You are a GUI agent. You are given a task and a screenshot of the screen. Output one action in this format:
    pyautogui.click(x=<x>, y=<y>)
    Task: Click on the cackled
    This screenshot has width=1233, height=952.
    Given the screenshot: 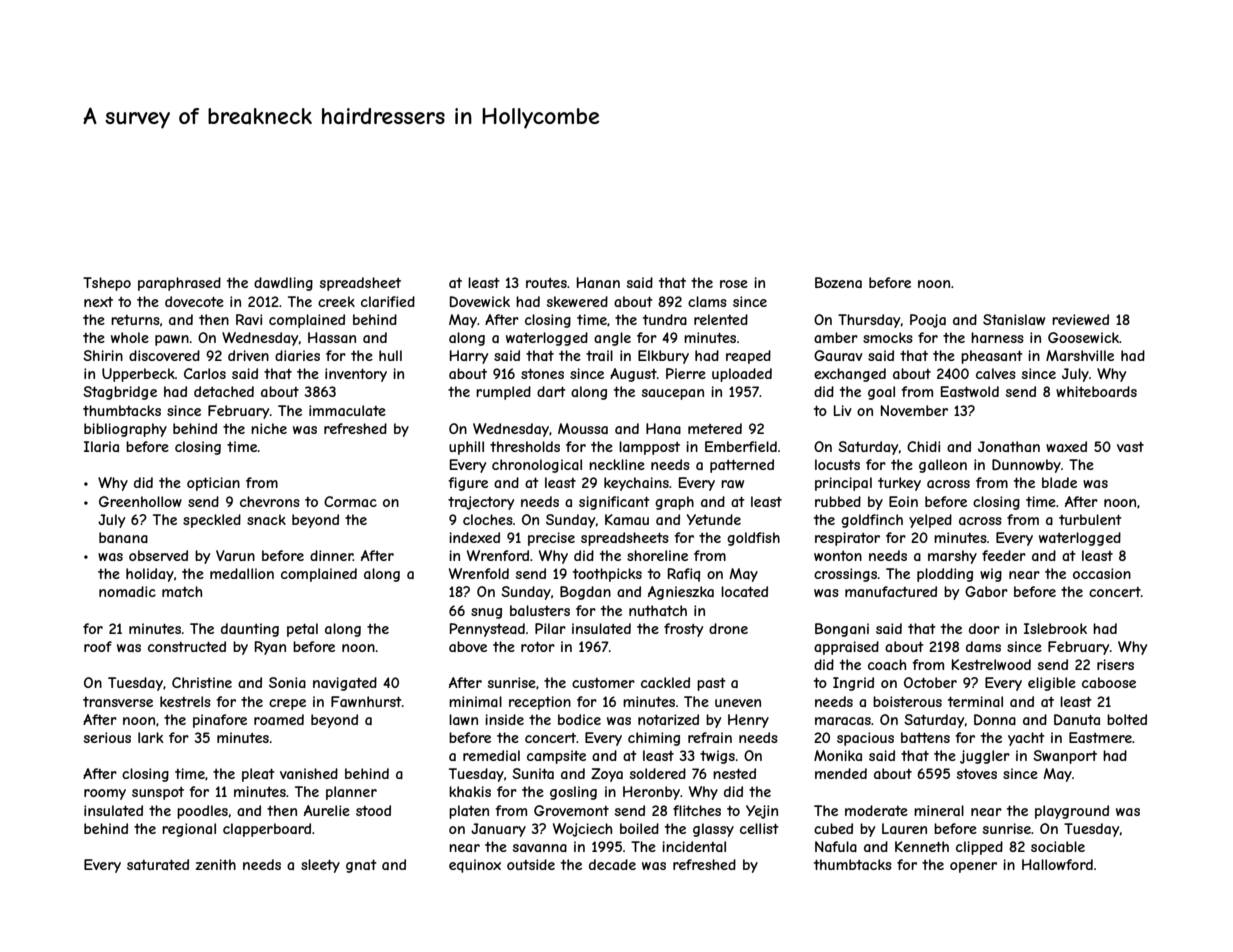 What is the action you would take?
    pyautogui.click(x=665, y=682)
